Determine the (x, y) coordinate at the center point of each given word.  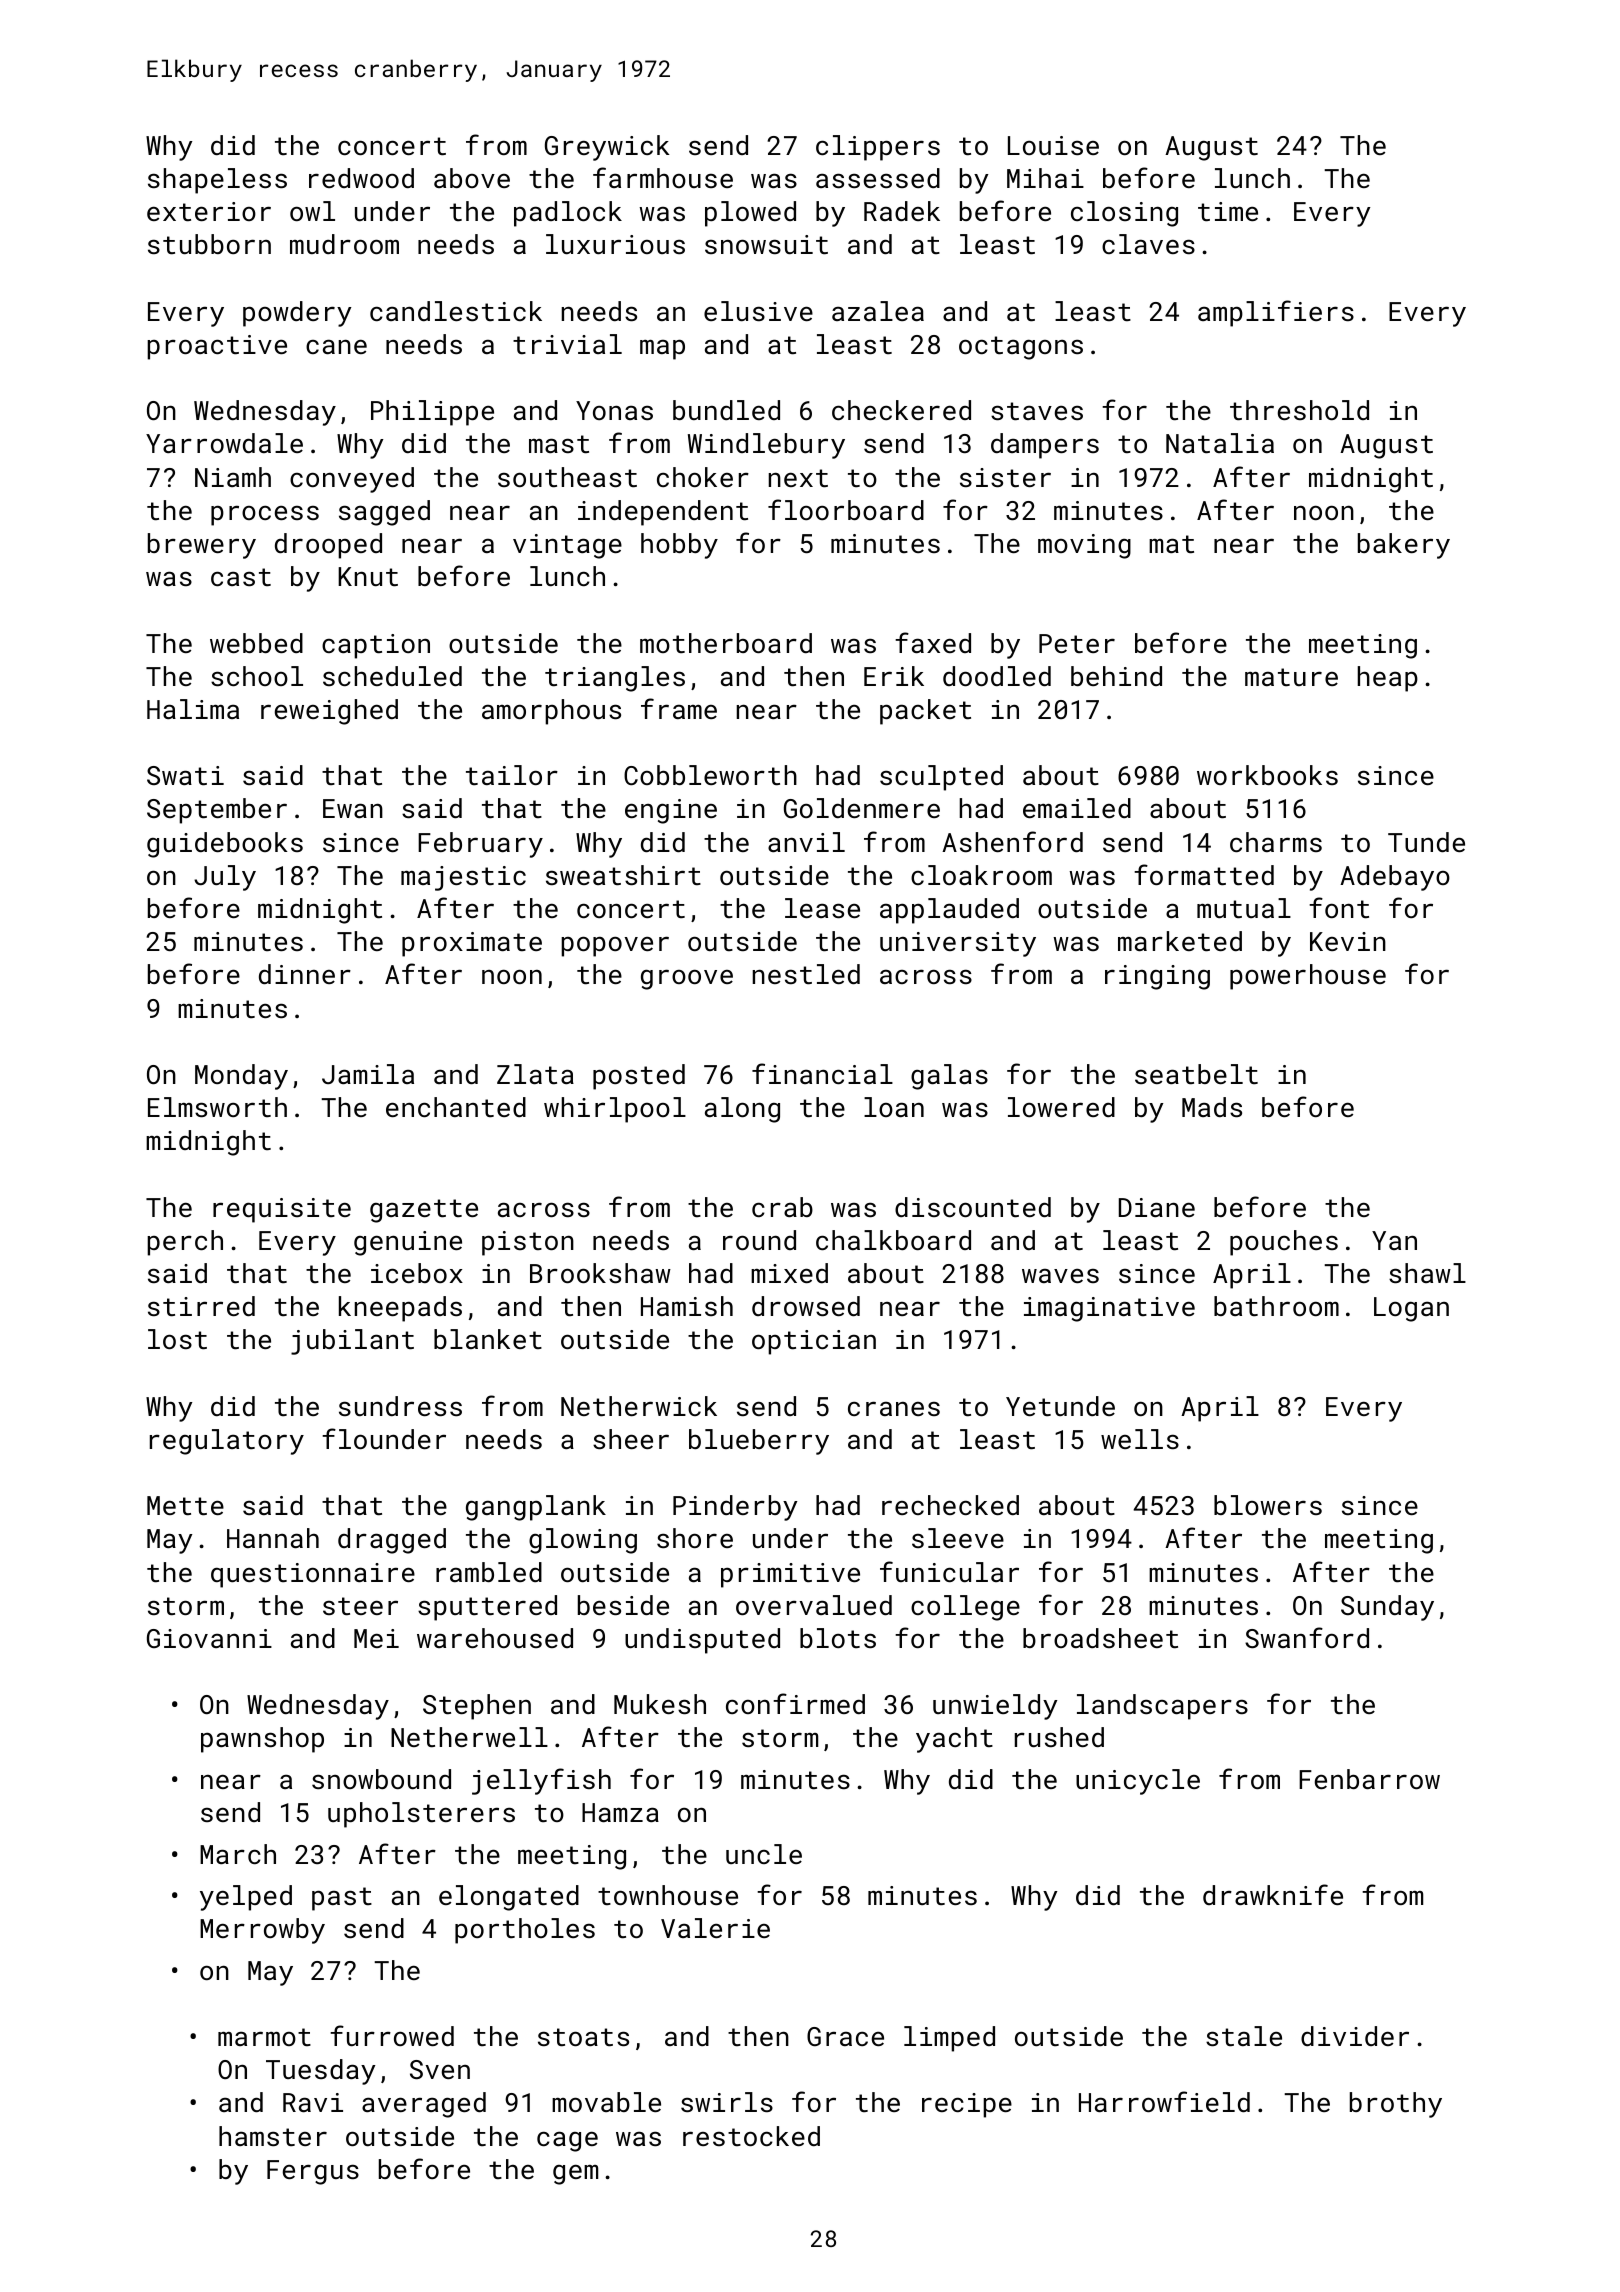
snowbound (381, 1779)
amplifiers (1276, 313)
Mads (1212, 1107)
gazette (424, 1211)
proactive (217, 347)
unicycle (1138, 1782)
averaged (424, 2105)
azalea (878, 311)
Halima (193, 709)
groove (687, 979)
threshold (1299, 410)
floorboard (846, 509)
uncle (764, 1854)
